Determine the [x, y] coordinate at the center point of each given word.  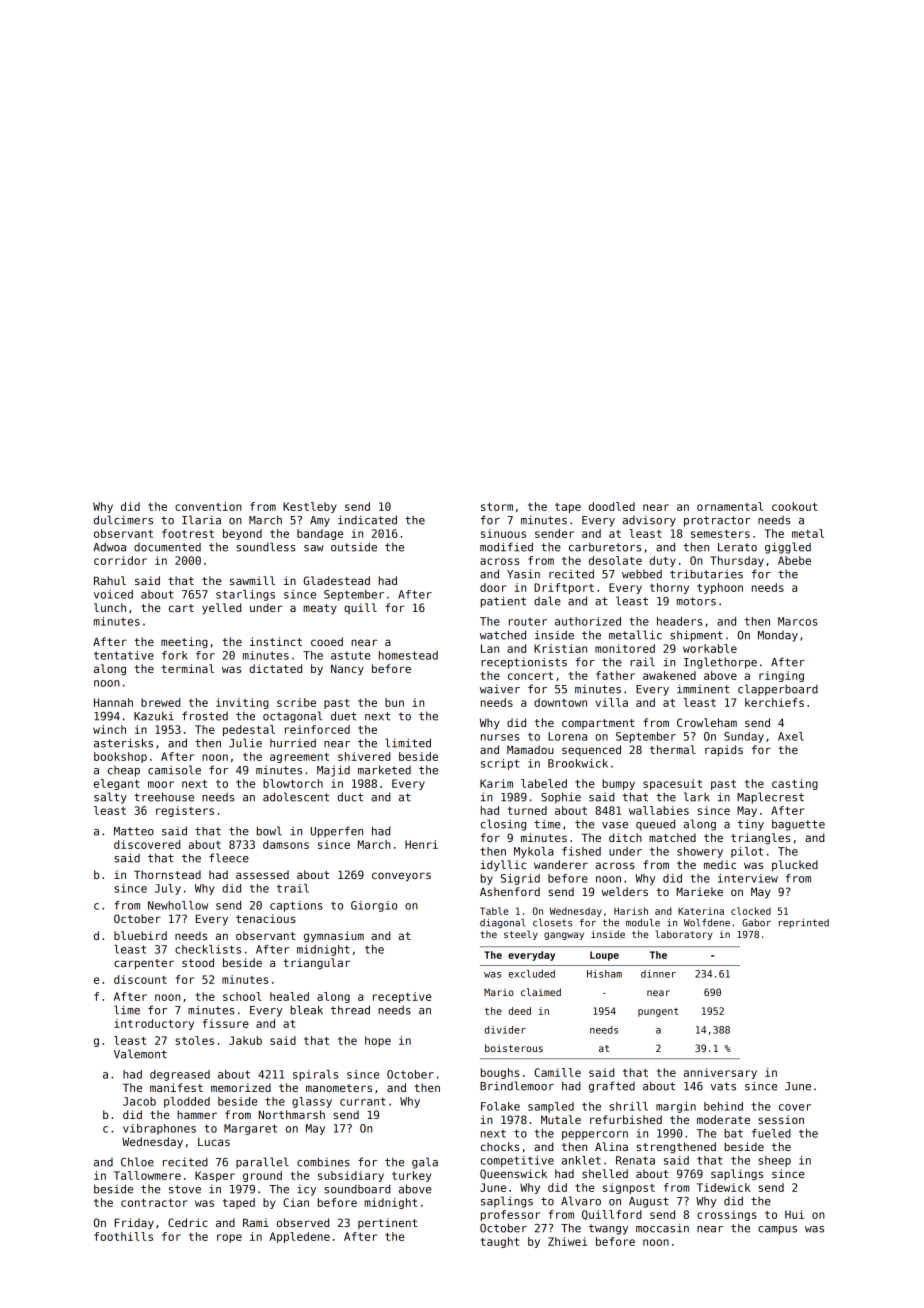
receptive [402, 997]
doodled [612, 506]
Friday [134, 1224]
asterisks [123, 743]
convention [208, 506]
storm [497, 507]
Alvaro [581, 1201]
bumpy [618, 784]
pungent [658, 1012]
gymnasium [334, 937]
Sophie [561, 798]
